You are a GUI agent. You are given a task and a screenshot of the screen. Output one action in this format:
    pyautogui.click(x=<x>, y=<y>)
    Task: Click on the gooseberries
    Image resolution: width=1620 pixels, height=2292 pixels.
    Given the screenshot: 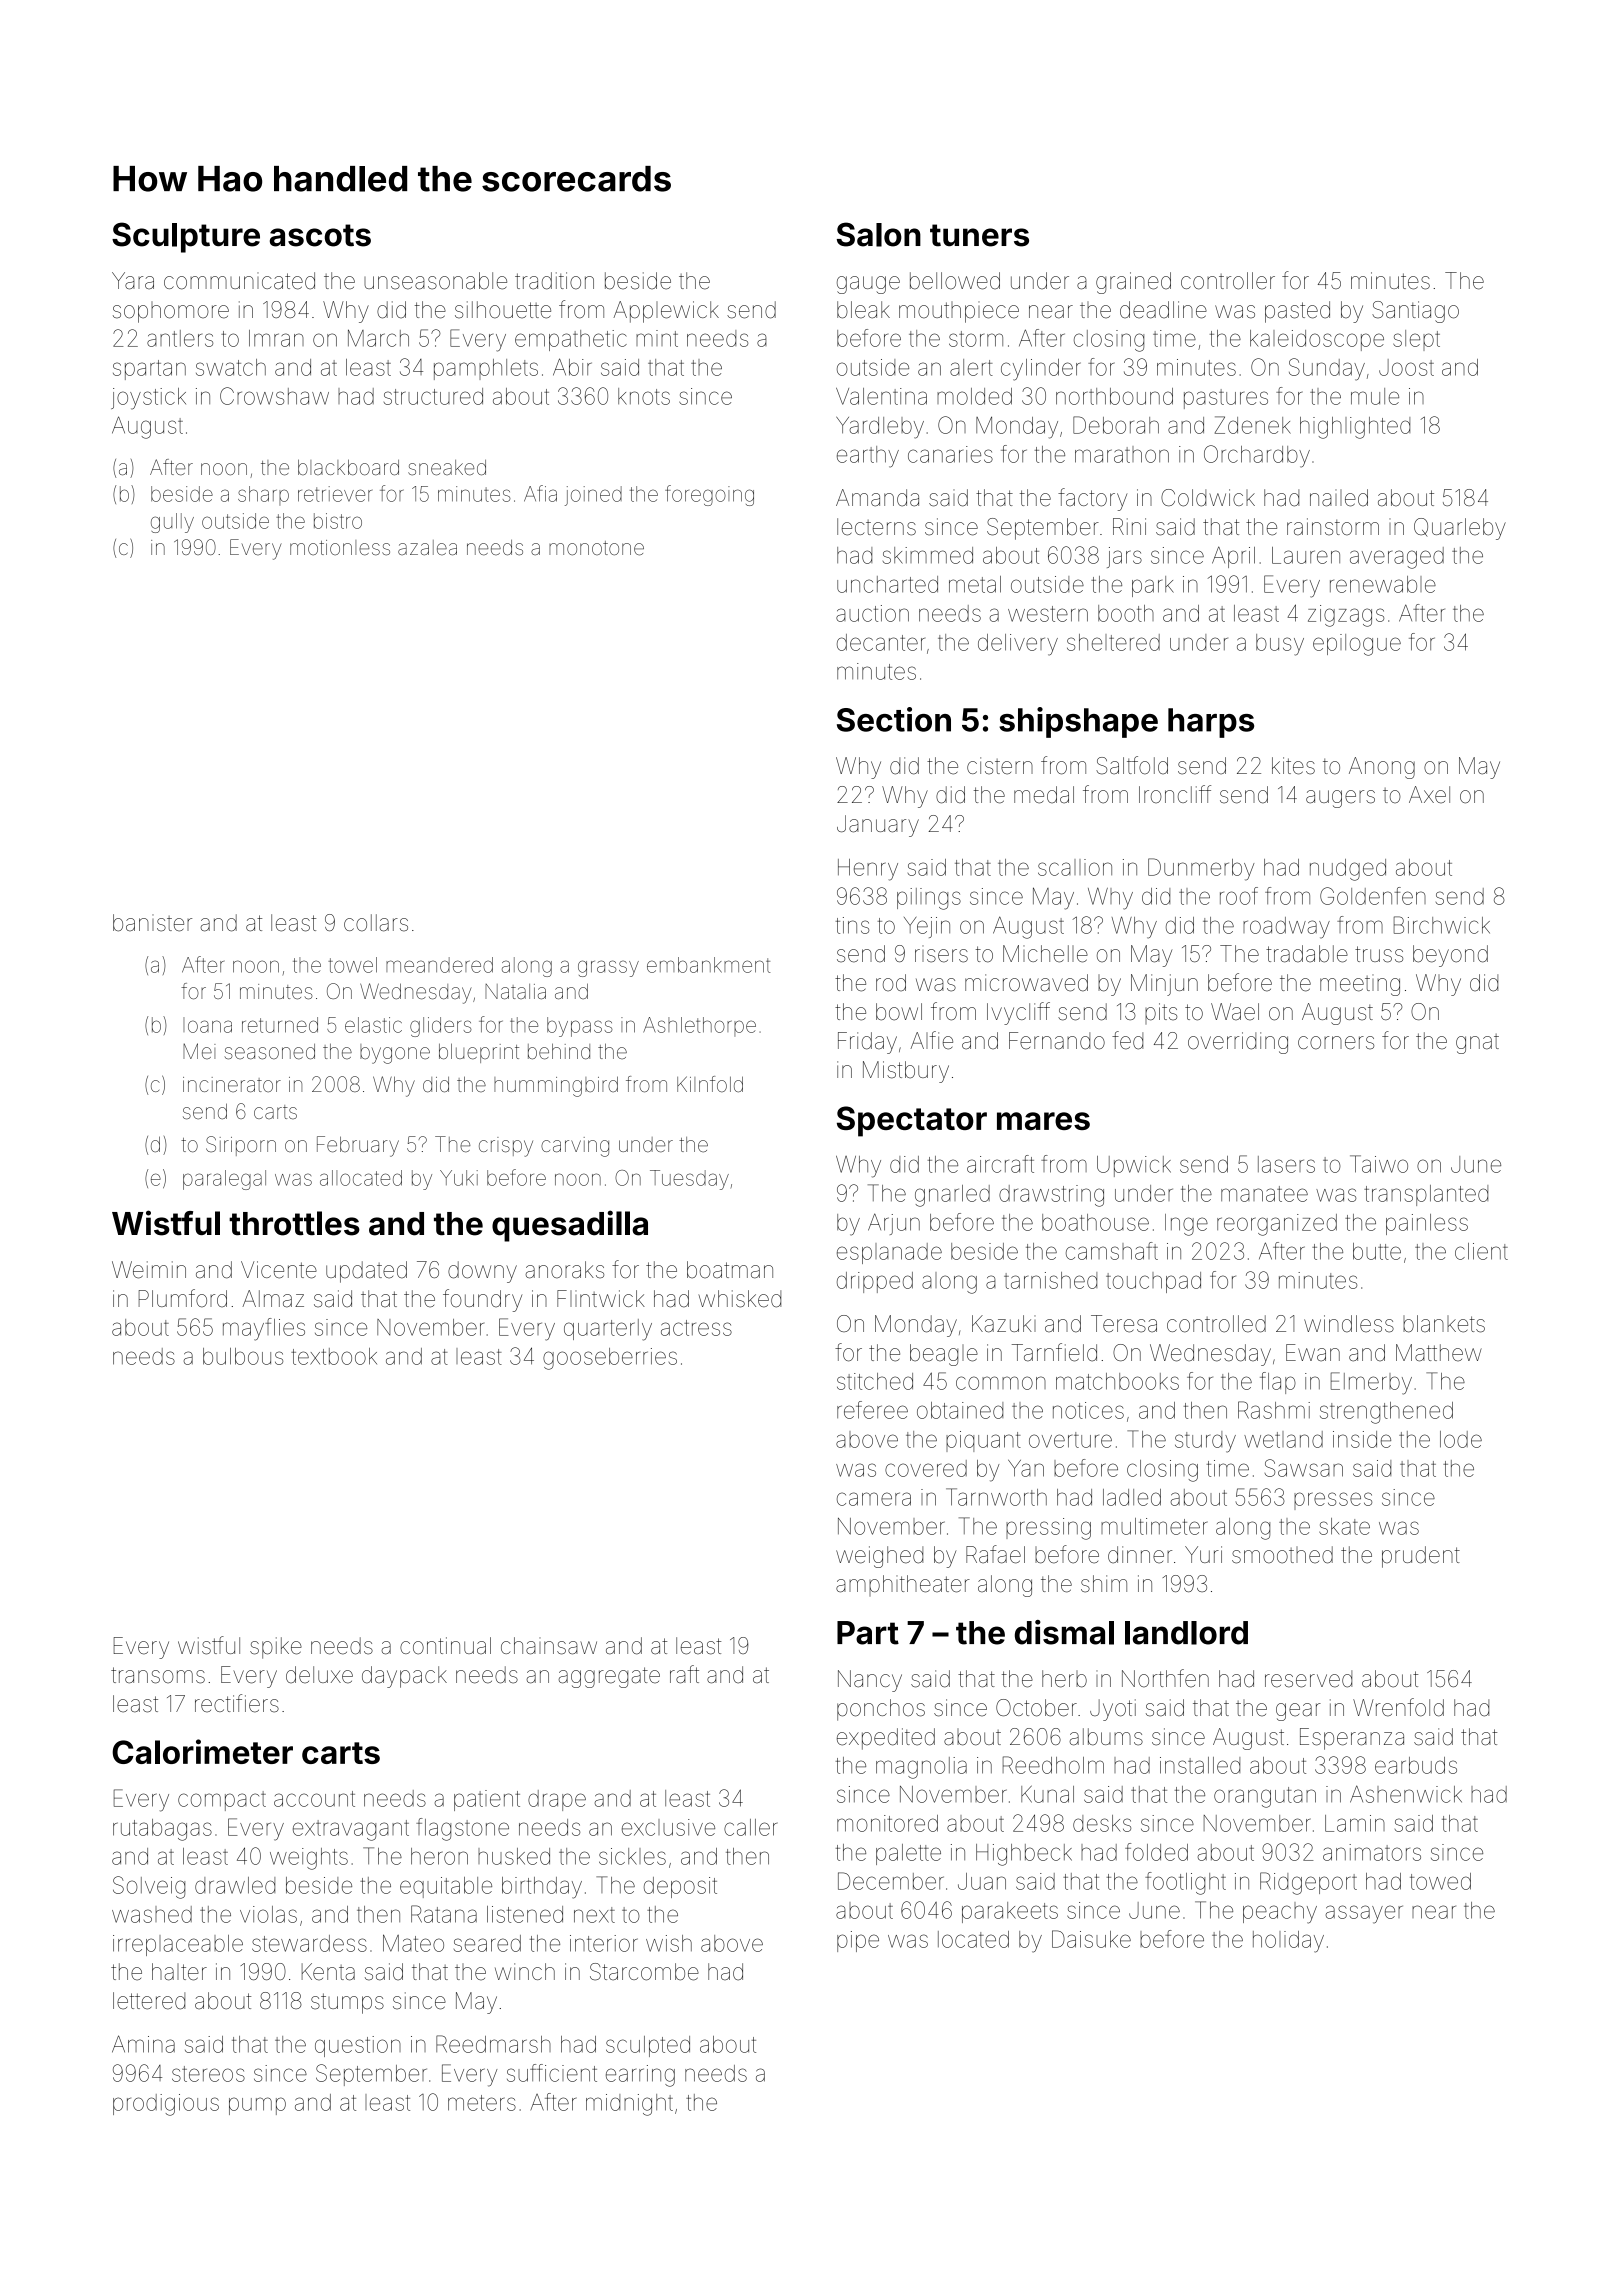 What is the action you would take?
    pyautogui.click(x=610, y=1359)
